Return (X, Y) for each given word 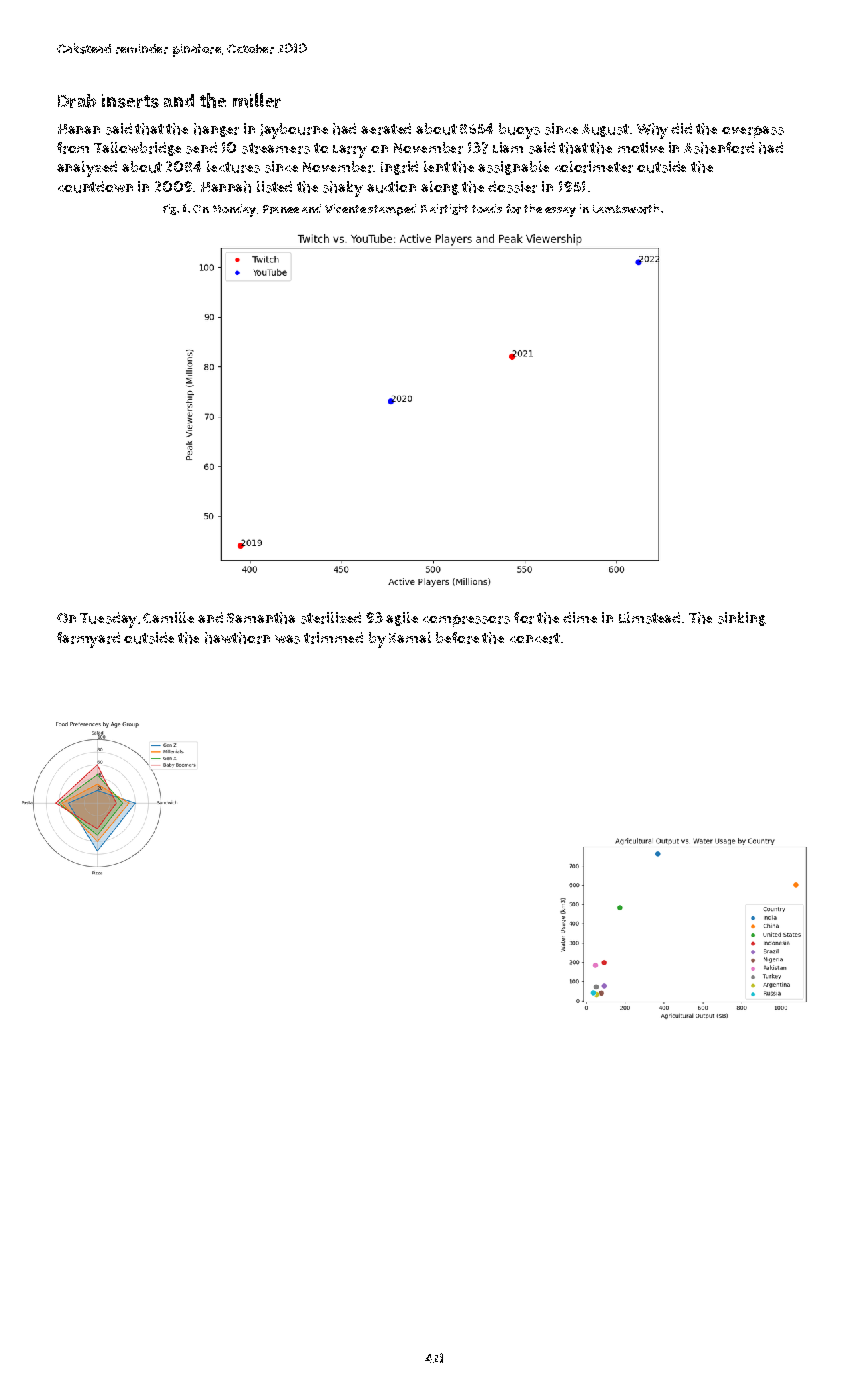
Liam (508, 147)
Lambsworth (626, 209)
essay (560, 212)
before (457, 638)
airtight (449, 209)
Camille (168, 617)
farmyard (88, 640)
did (681, 128)
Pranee (281, 209)
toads (487, 208)
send (201, 148)
